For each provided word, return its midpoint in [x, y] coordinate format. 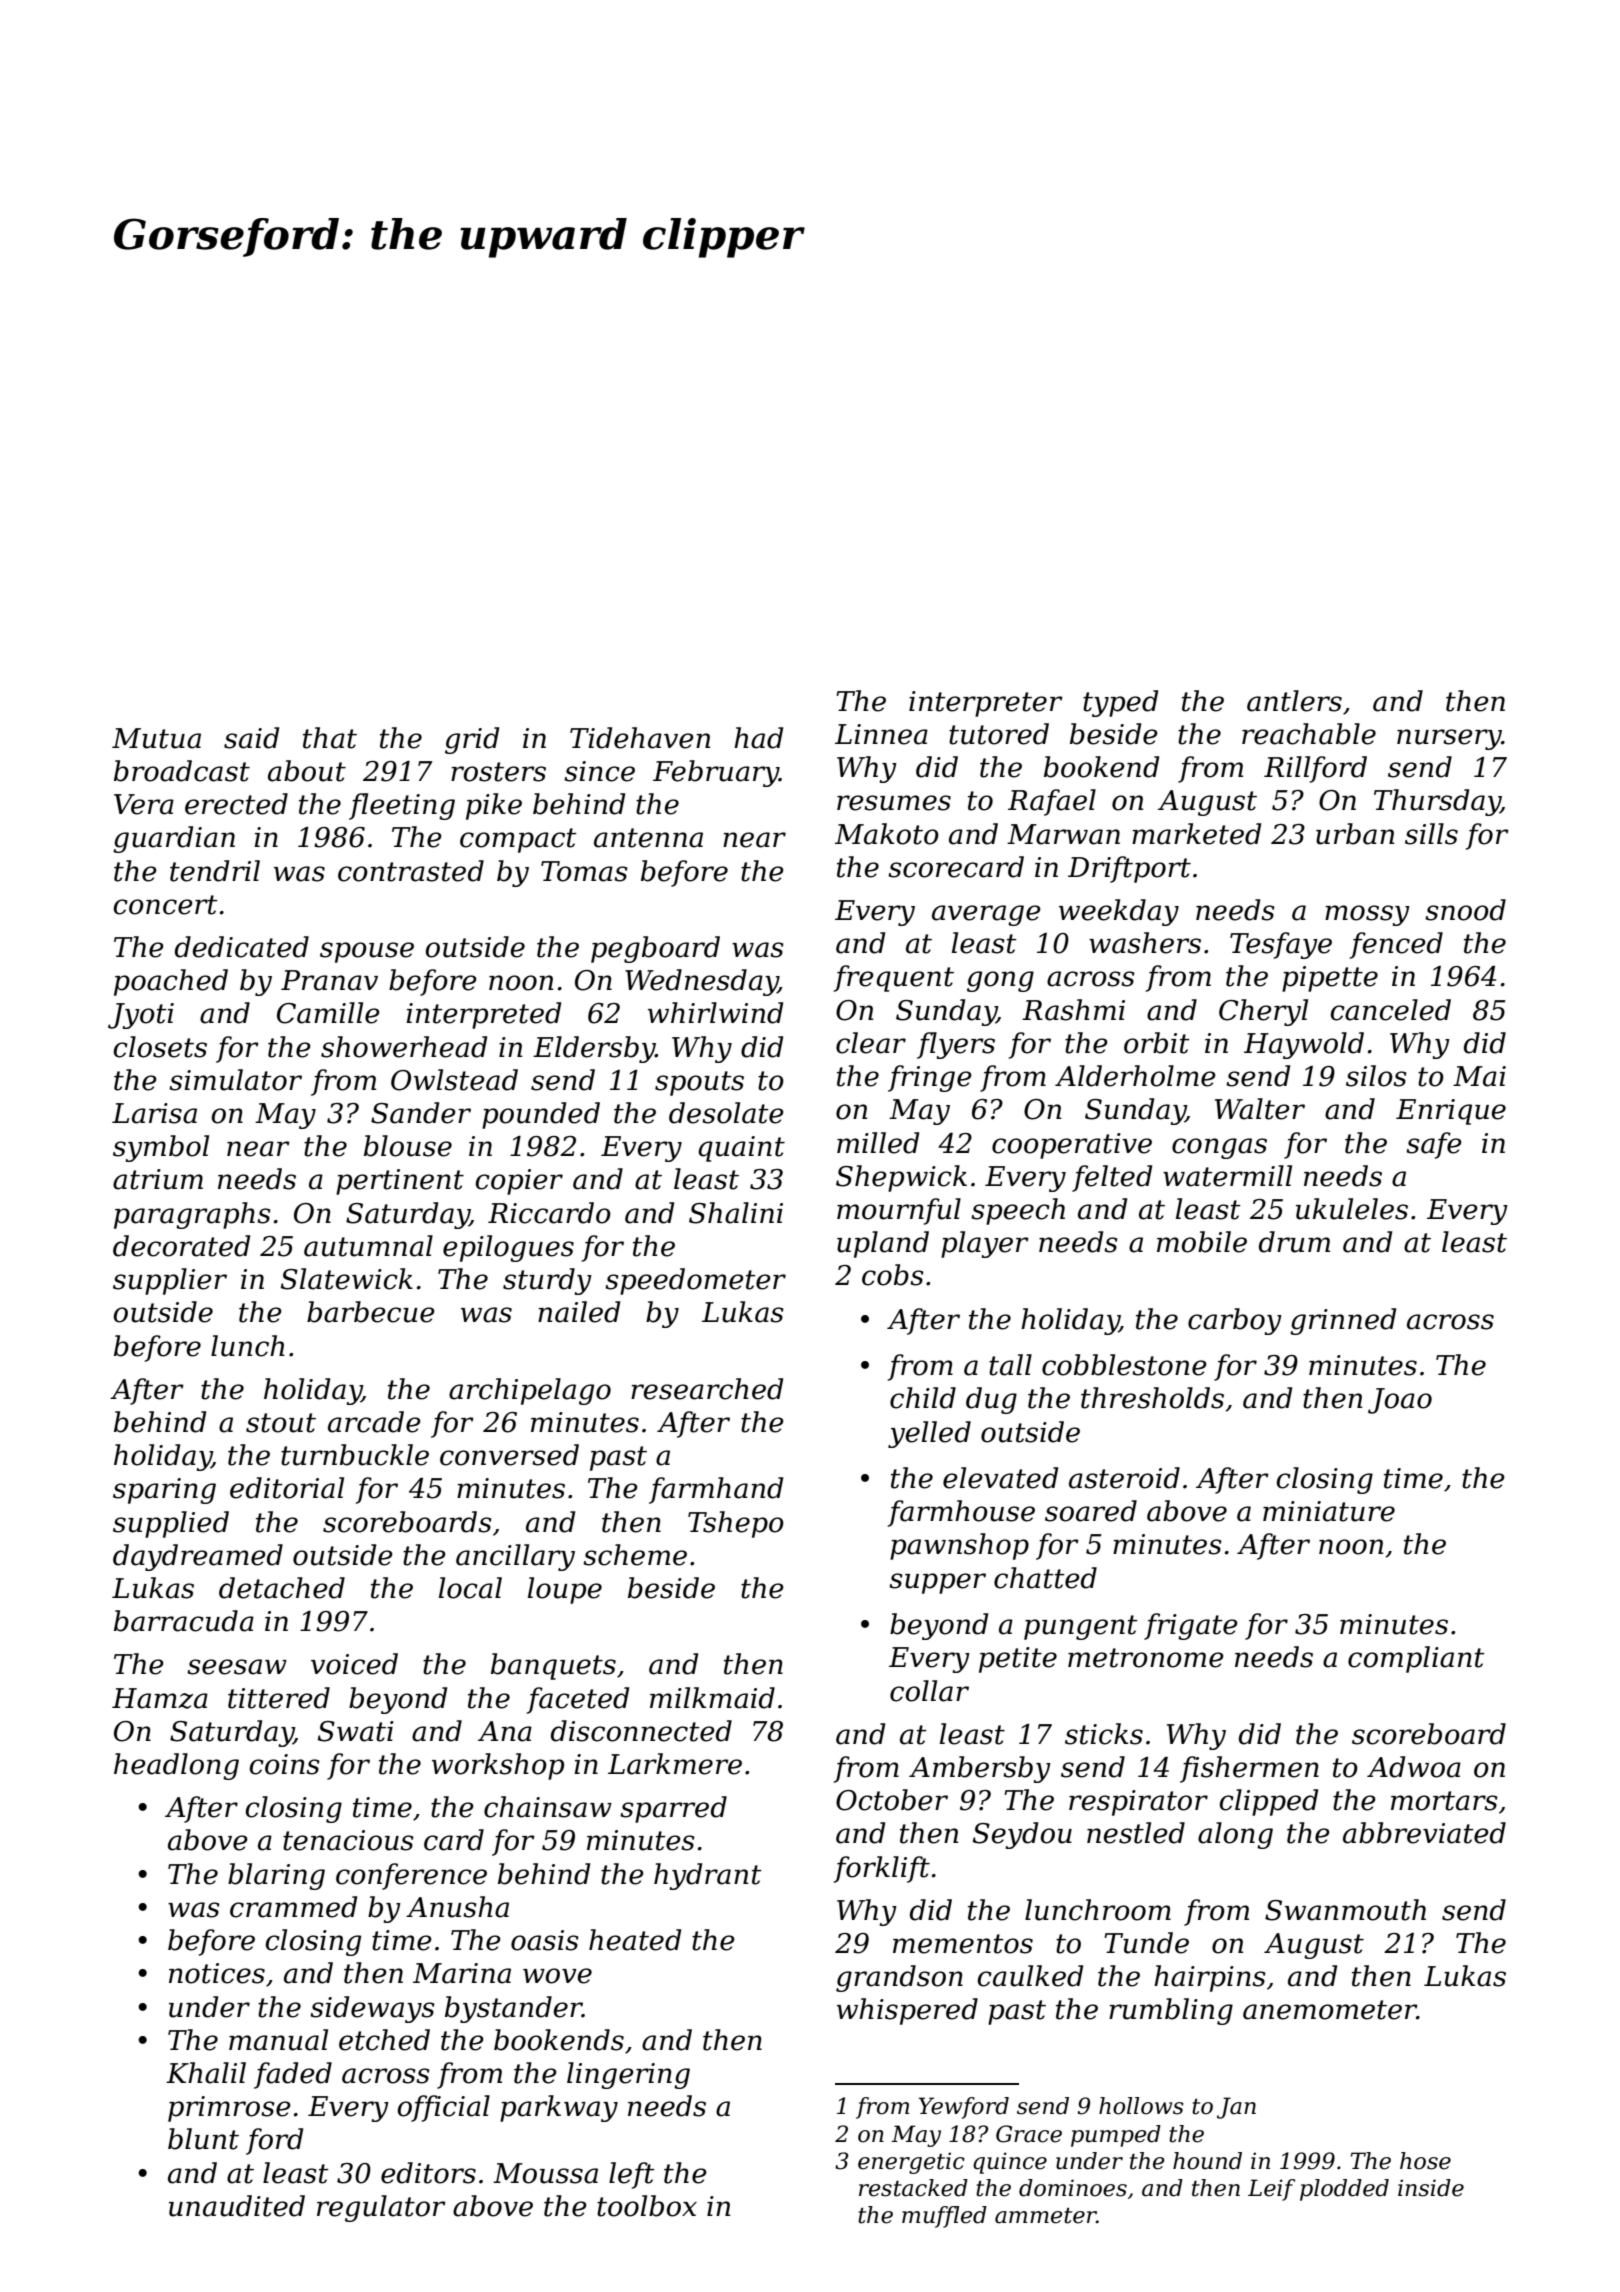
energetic [911, 2163]
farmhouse [961, 1513]
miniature [1329, 1511]
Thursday [1437, 802]
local [470, 1588]
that [330, 738]
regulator [381, 2208]
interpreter [986, 704]
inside [1431, 2188]
